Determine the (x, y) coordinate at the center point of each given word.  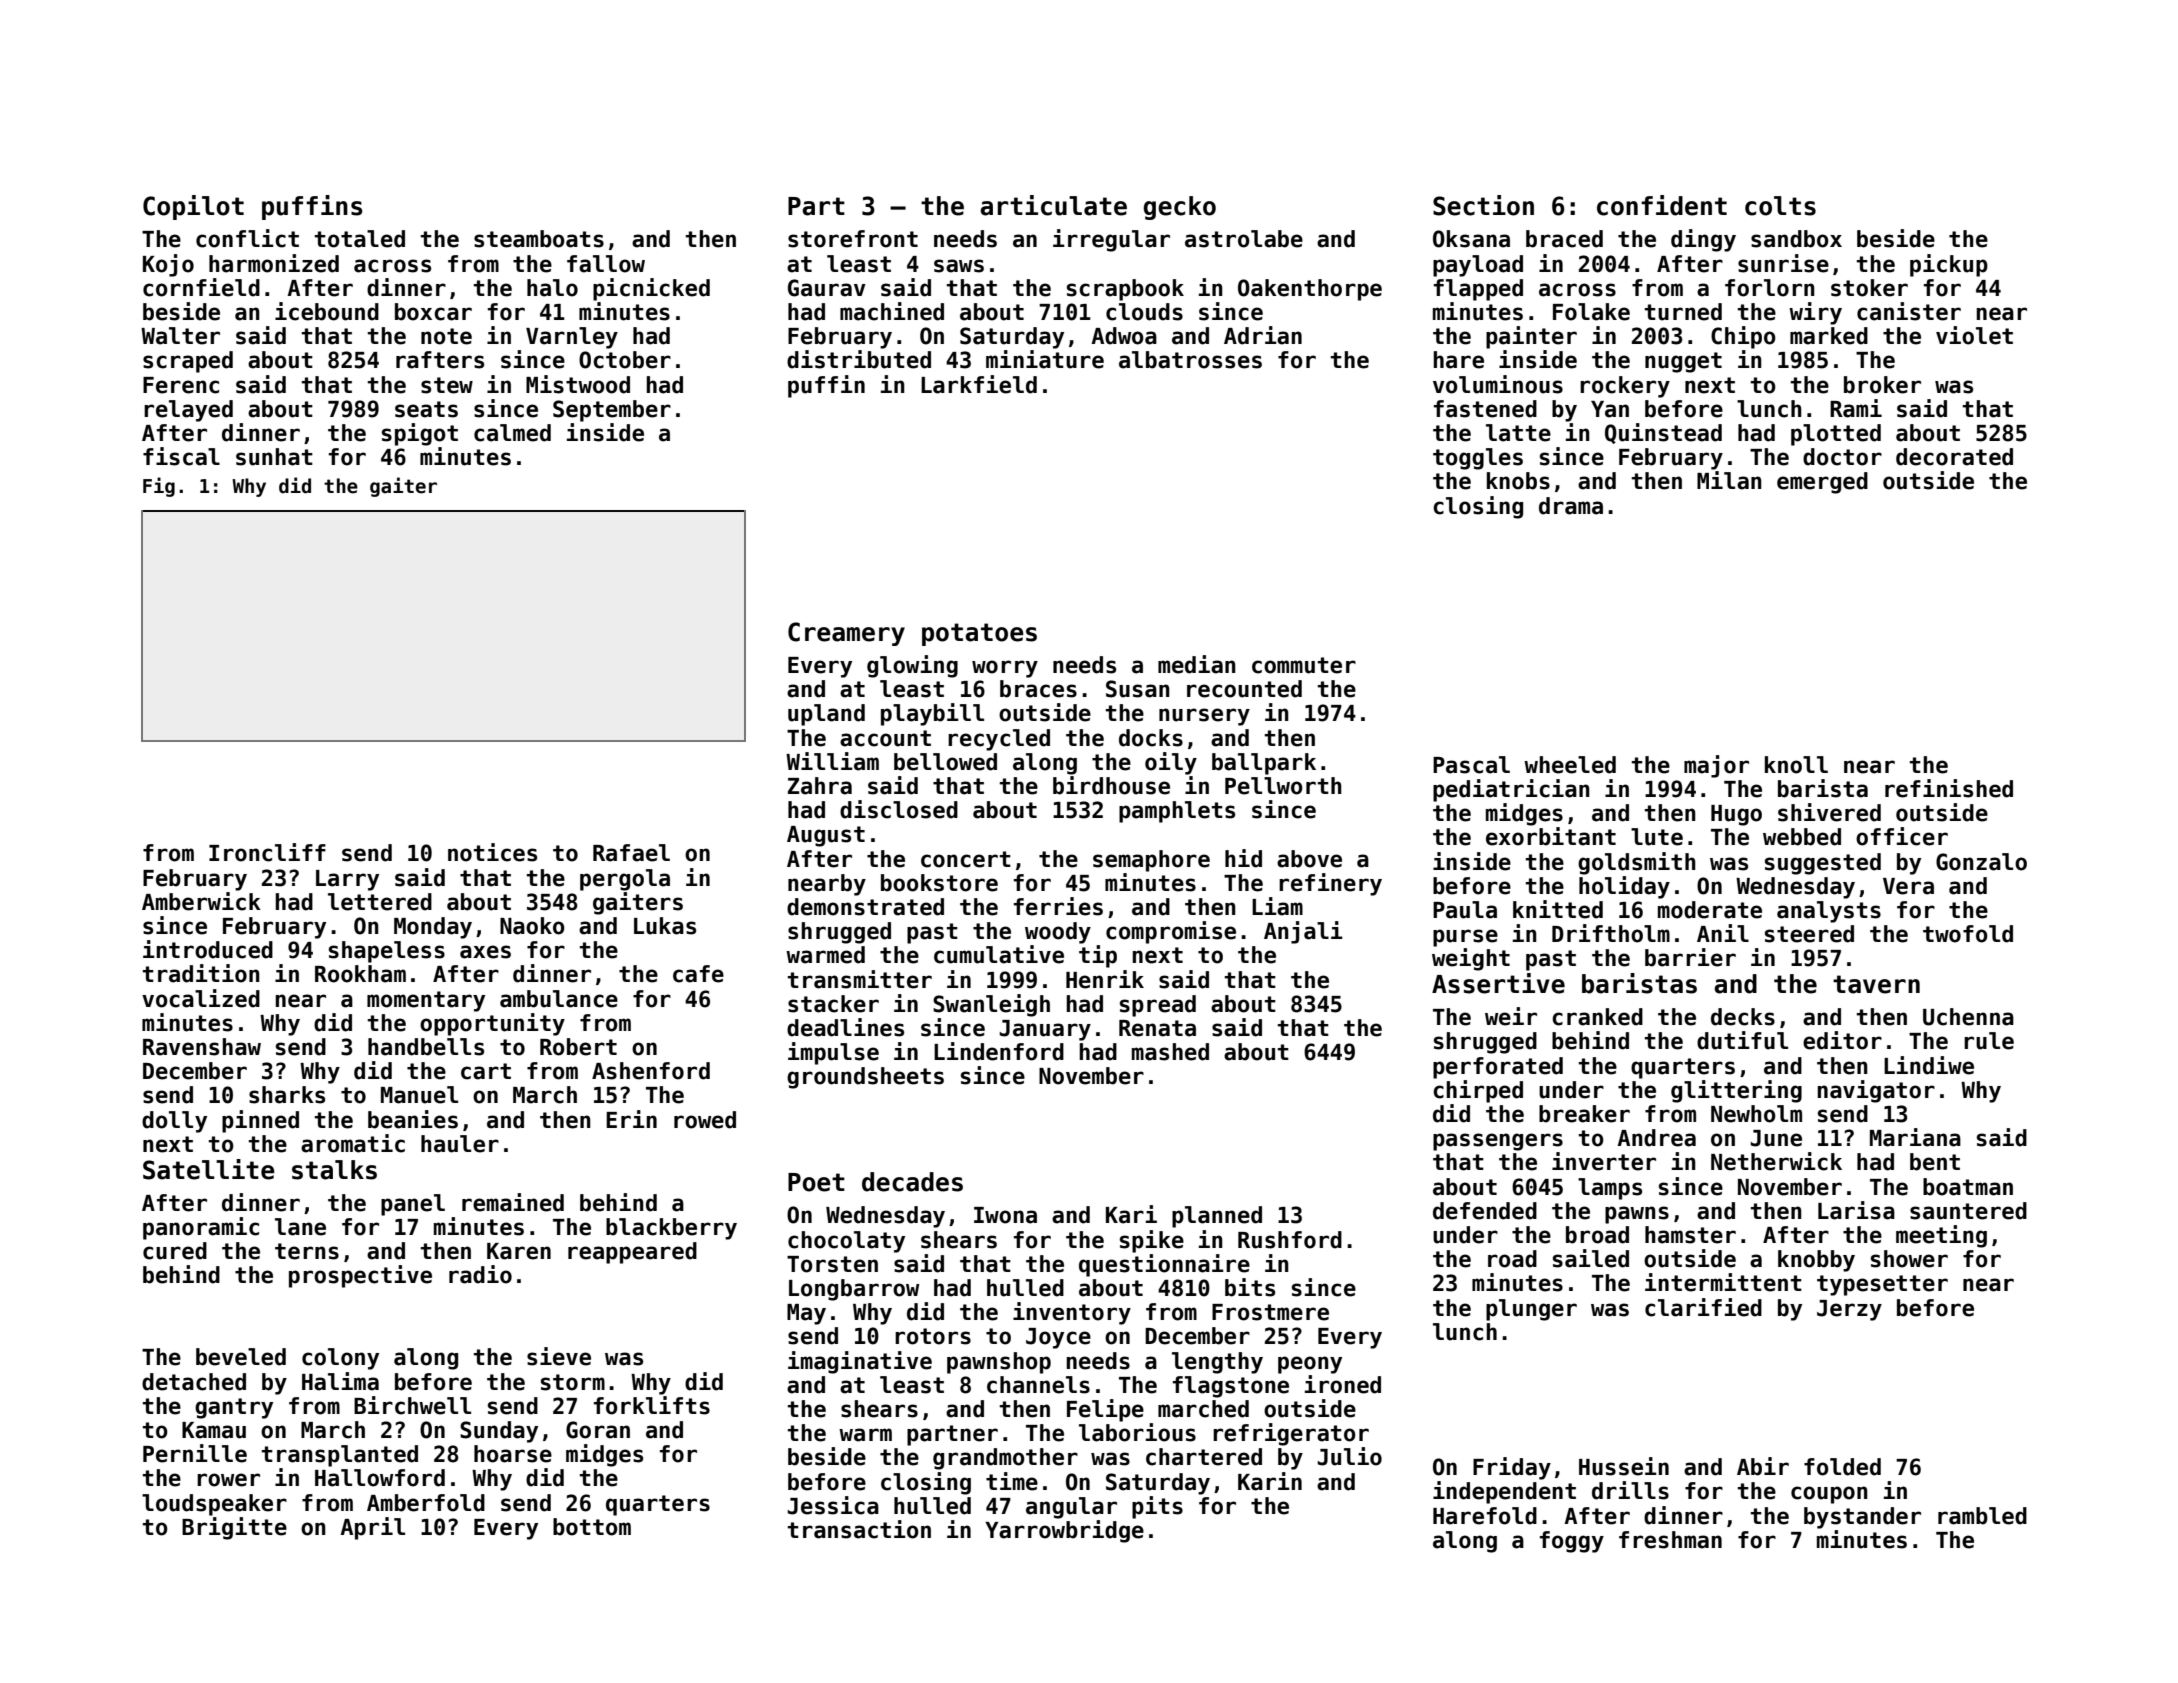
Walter (180, 336)
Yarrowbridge (1064, 1531)
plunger (1531, 1310)
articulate (1053, 205)
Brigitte (234, 1528)
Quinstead (1663, 433)
